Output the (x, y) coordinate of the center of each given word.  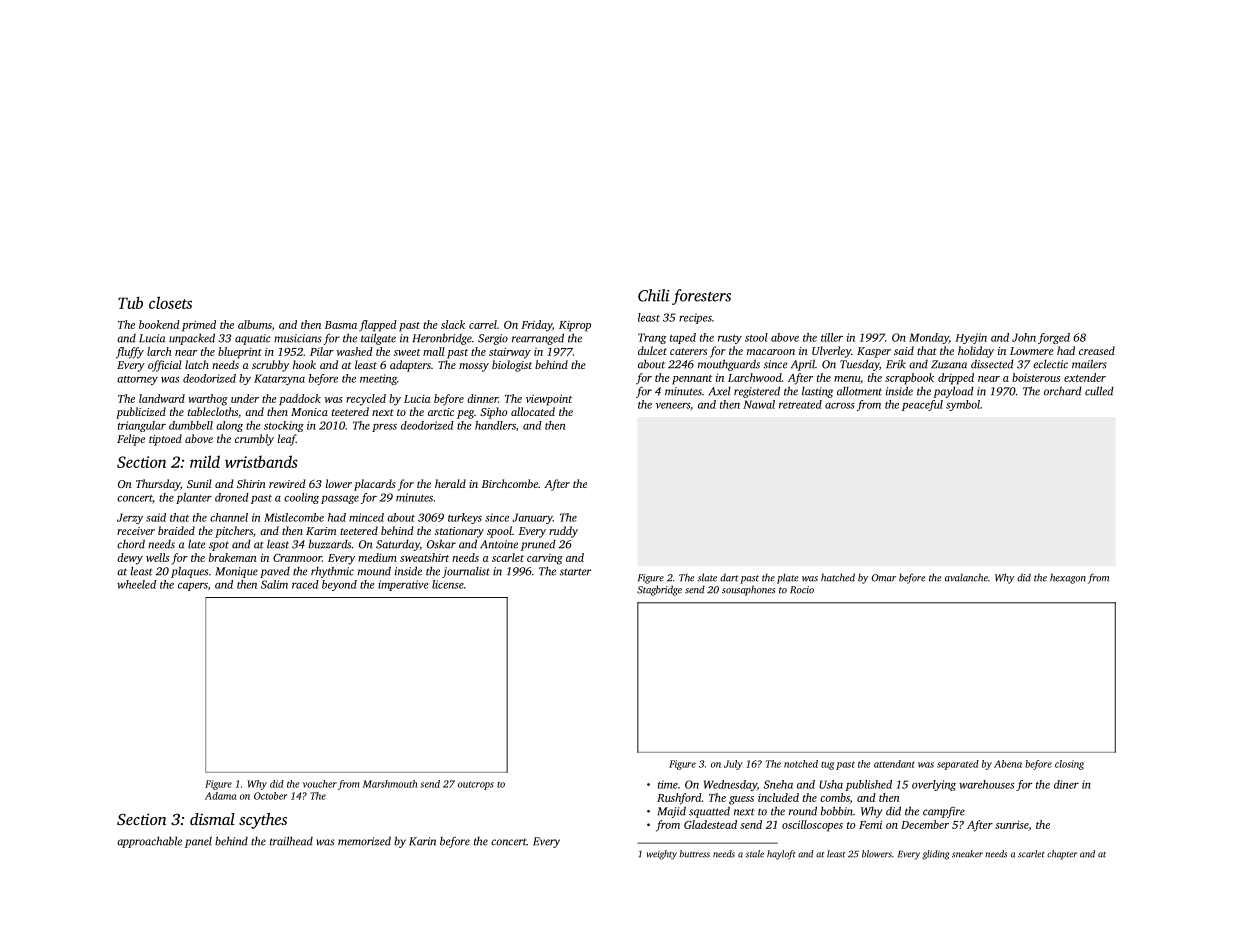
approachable (149, 842)
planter (194, 498)
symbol (963, 405)
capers (193, 587)
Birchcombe (510, 483)
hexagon (1068, 578)
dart (729, 577)
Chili (653, 295)
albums (255, 324)
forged (1054, 338)
